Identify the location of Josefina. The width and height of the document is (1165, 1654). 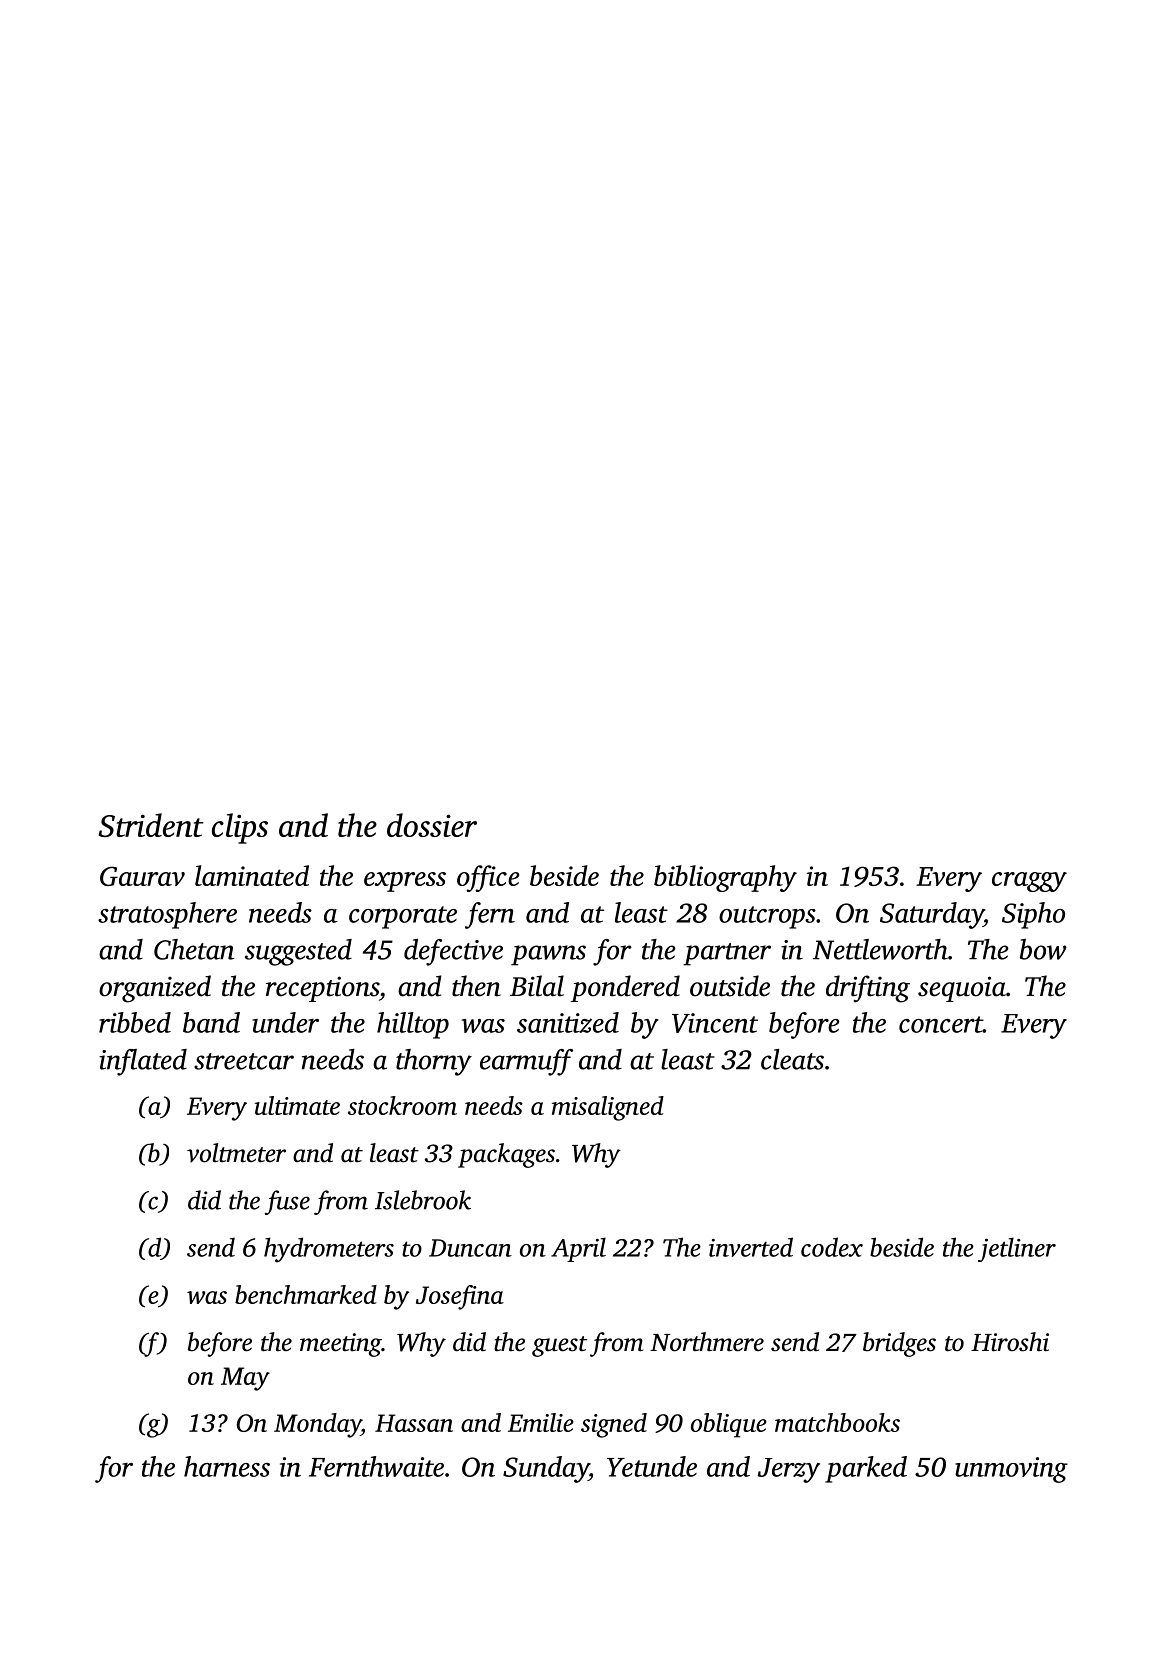
(460, 1297).
